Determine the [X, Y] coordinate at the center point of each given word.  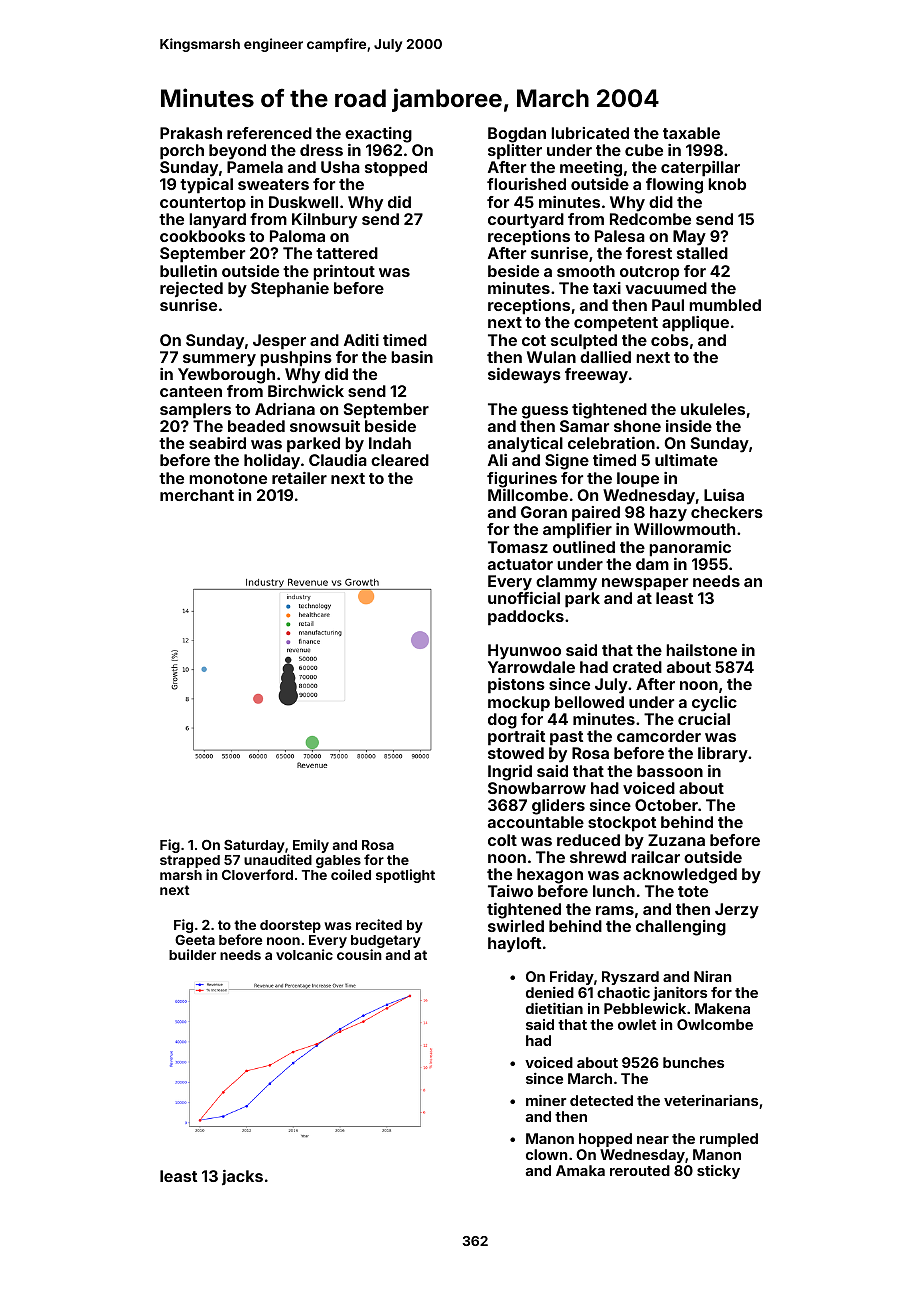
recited [379, 924]
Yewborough [226, 376]
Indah [390, 443]
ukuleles [713, 409]
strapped [190, 861]
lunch [614, 891]
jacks [242, 1178]
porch [182, 152]
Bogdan [517, 135]
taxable [691, 133]
